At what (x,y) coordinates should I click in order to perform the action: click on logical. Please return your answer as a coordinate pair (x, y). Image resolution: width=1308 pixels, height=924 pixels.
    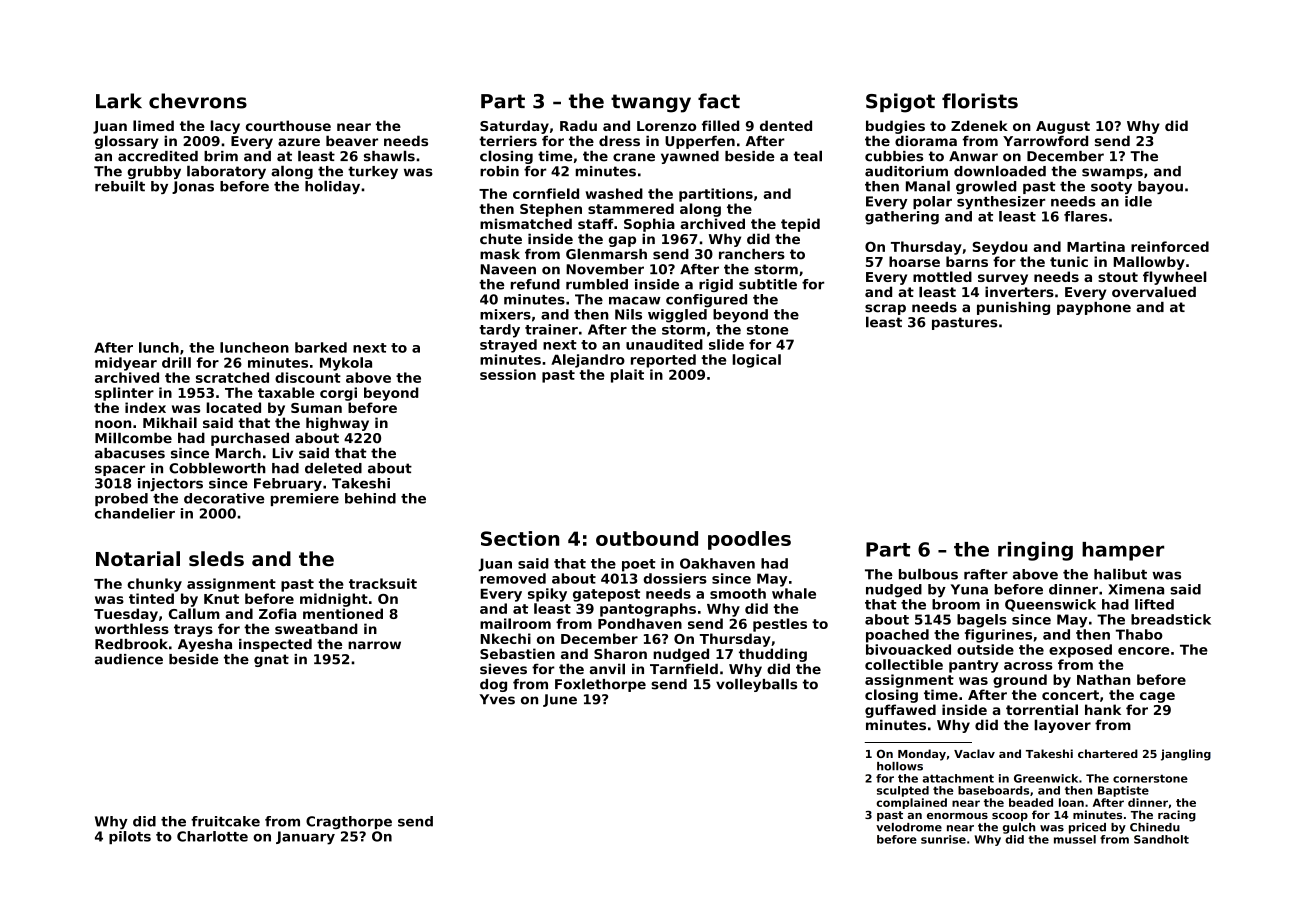
    Looking at the image, I should click on (756, 361).
